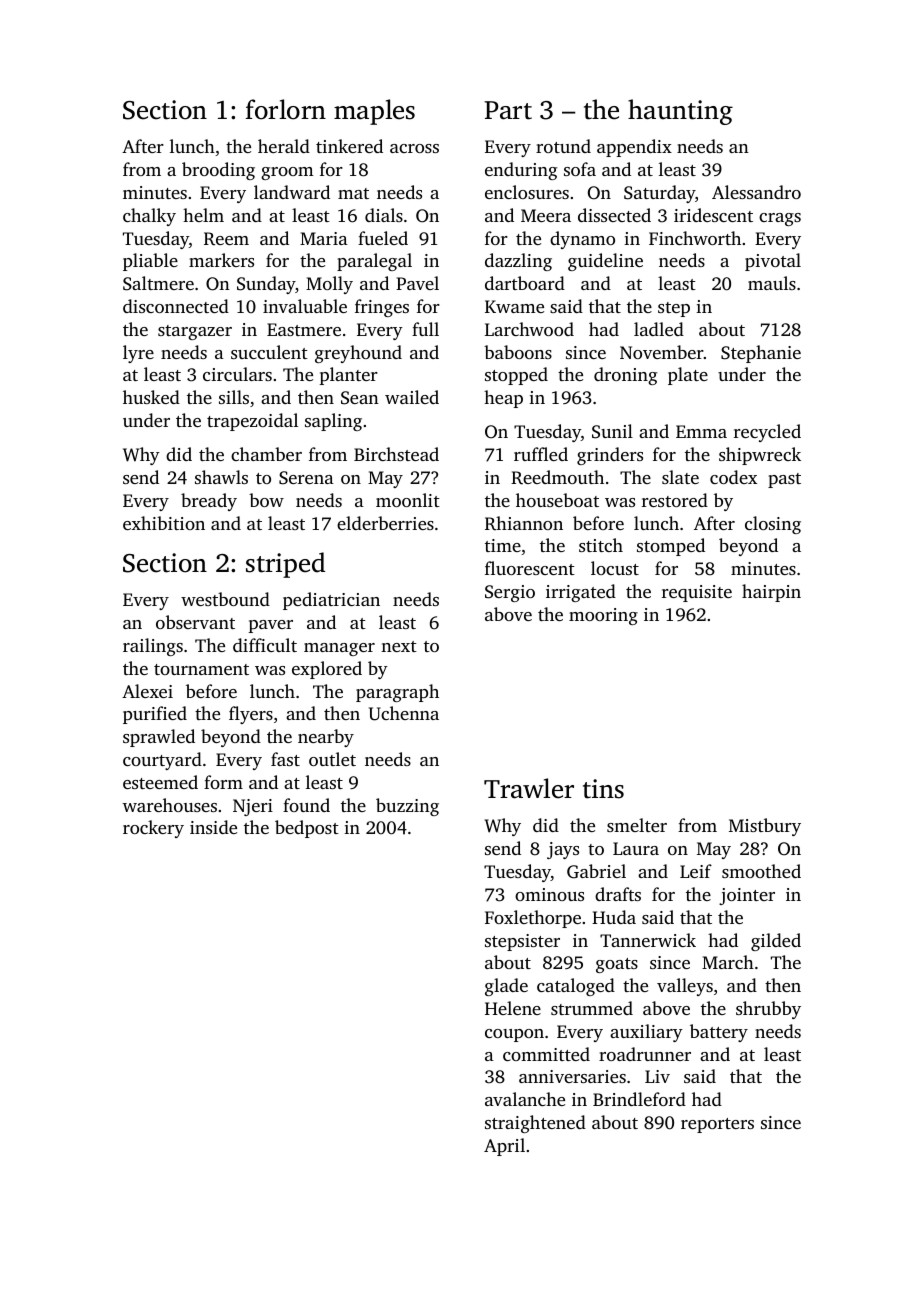 The image size is (924, 1314). Describe the element at coordinates (767, 433) in the image. I see `recycled` at that location.
